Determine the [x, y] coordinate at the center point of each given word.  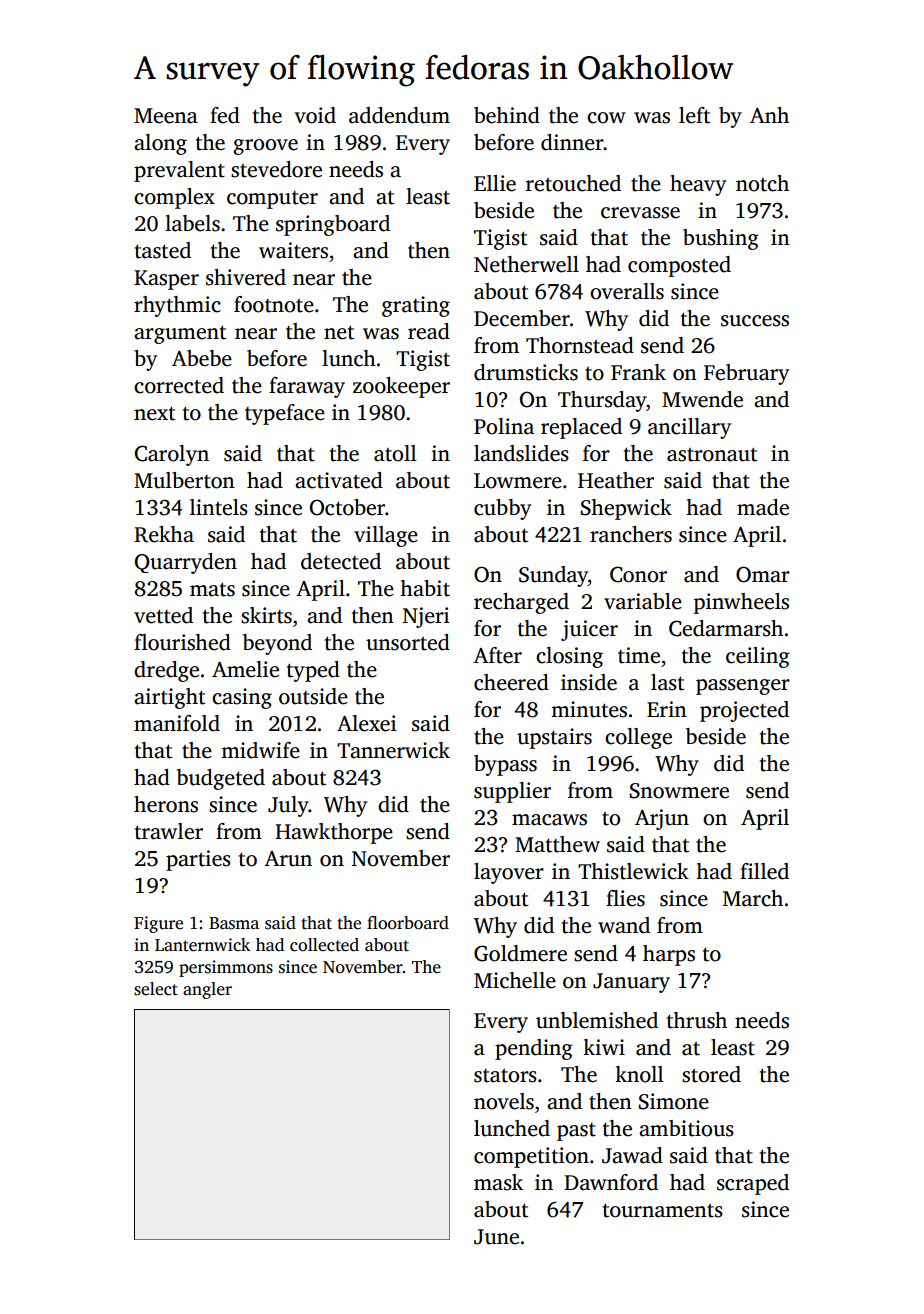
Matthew [557, 844]
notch [762, 183]
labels [192, 223]
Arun [288, 859]
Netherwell [526, 264]
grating [416, 306]
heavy [698, 185]
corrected [179, 385]
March [753, 898]
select [156, 989]
